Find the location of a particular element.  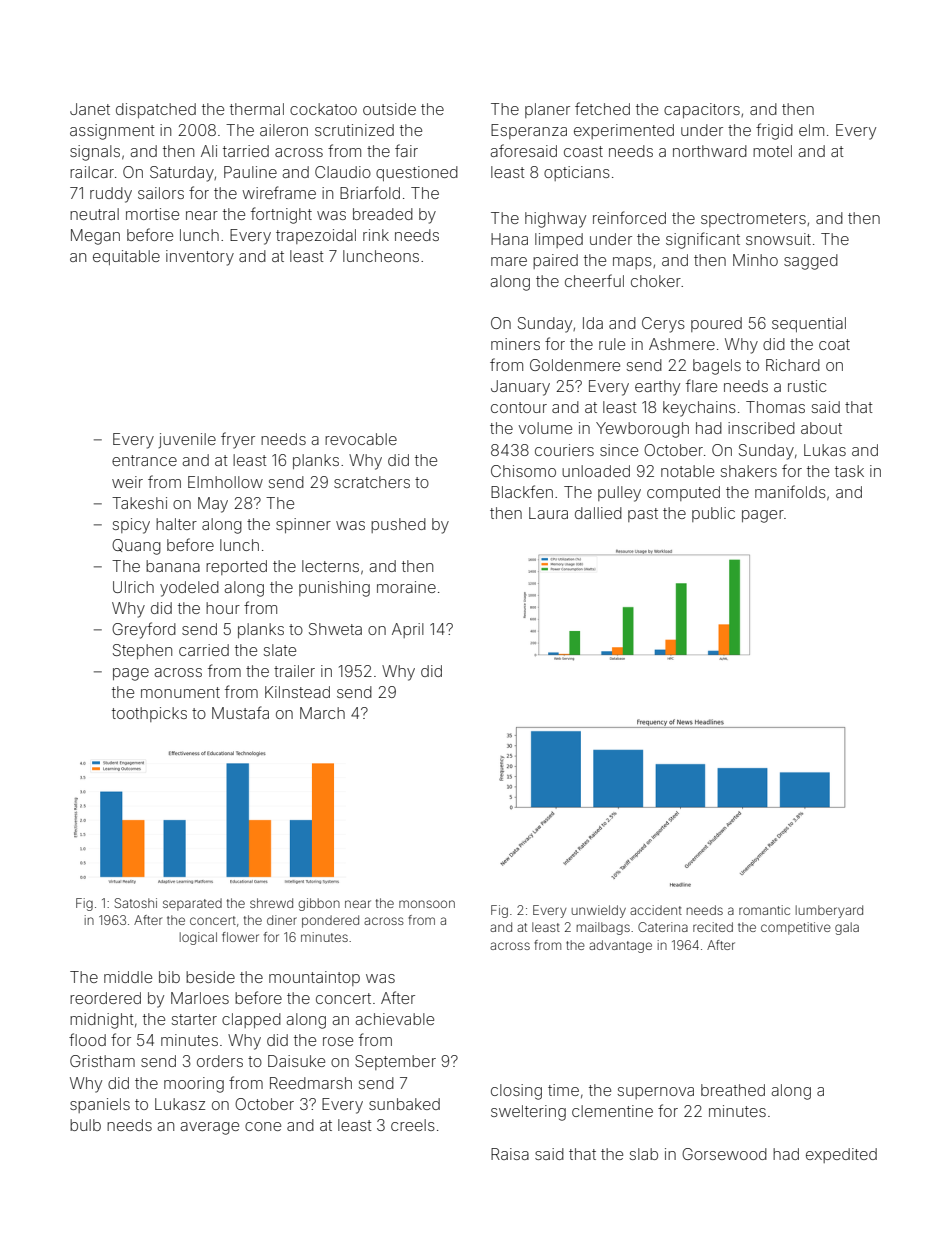

inventory is located at coordinates (200, 258).
